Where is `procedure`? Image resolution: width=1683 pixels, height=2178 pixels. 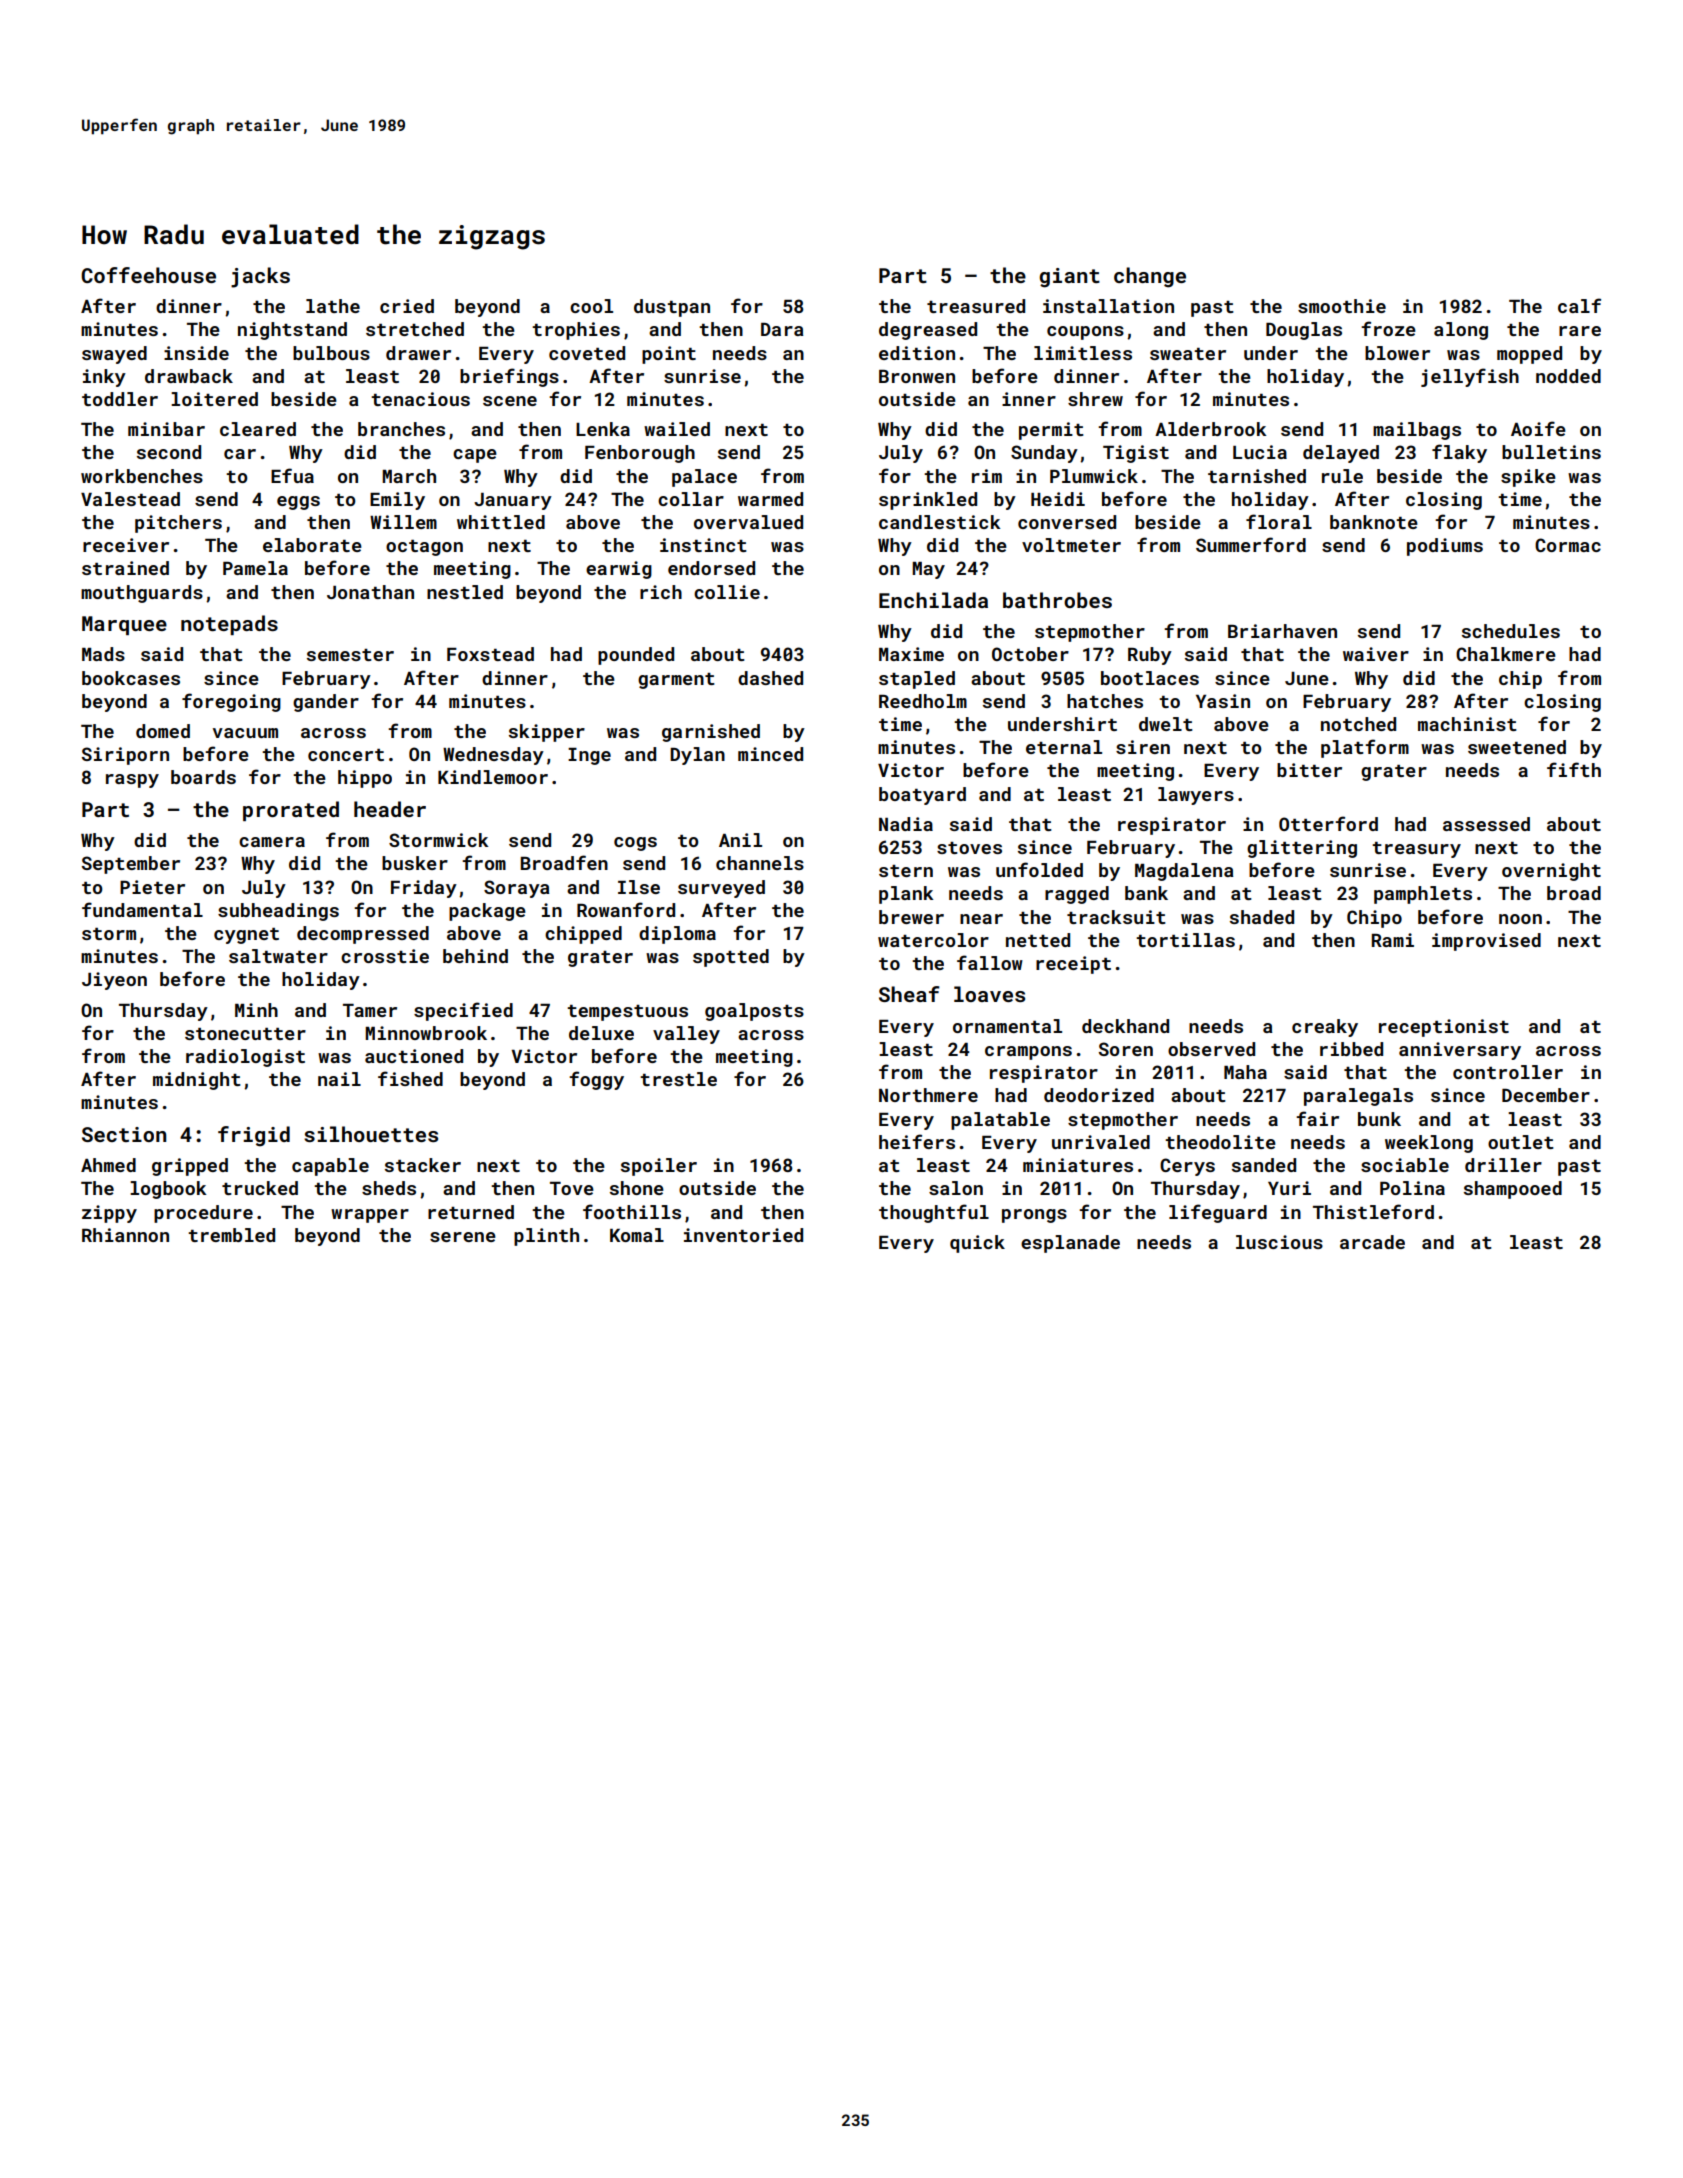
procedure is located at coordinates (203, 1214).
